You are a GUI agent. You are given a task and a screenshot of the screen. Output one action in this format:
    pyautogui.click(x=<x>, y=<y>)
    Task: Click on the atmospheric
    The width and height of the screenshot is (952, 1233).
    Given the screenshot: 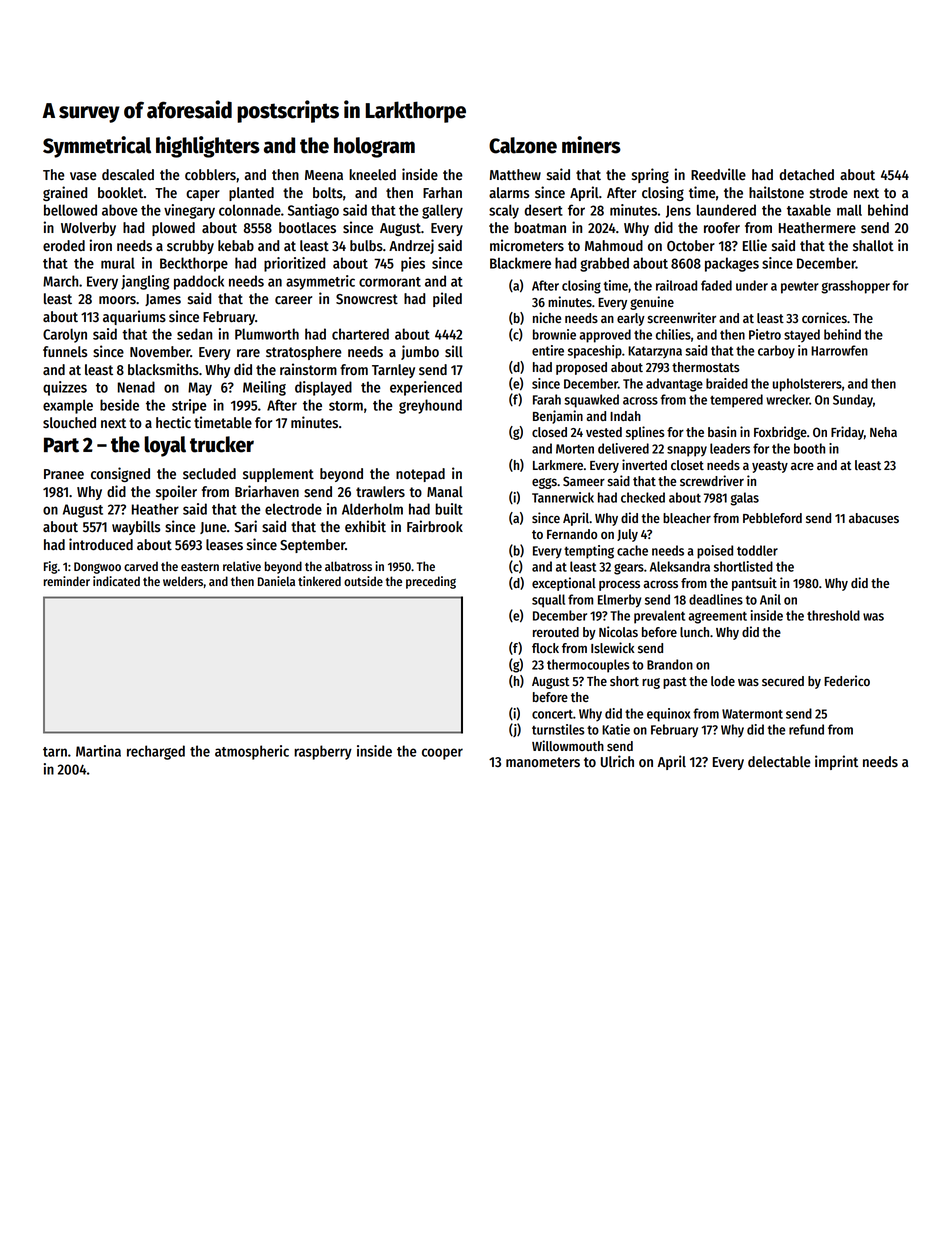 What is the action you would take?
    pyautogui.click(x=252, y=752)
